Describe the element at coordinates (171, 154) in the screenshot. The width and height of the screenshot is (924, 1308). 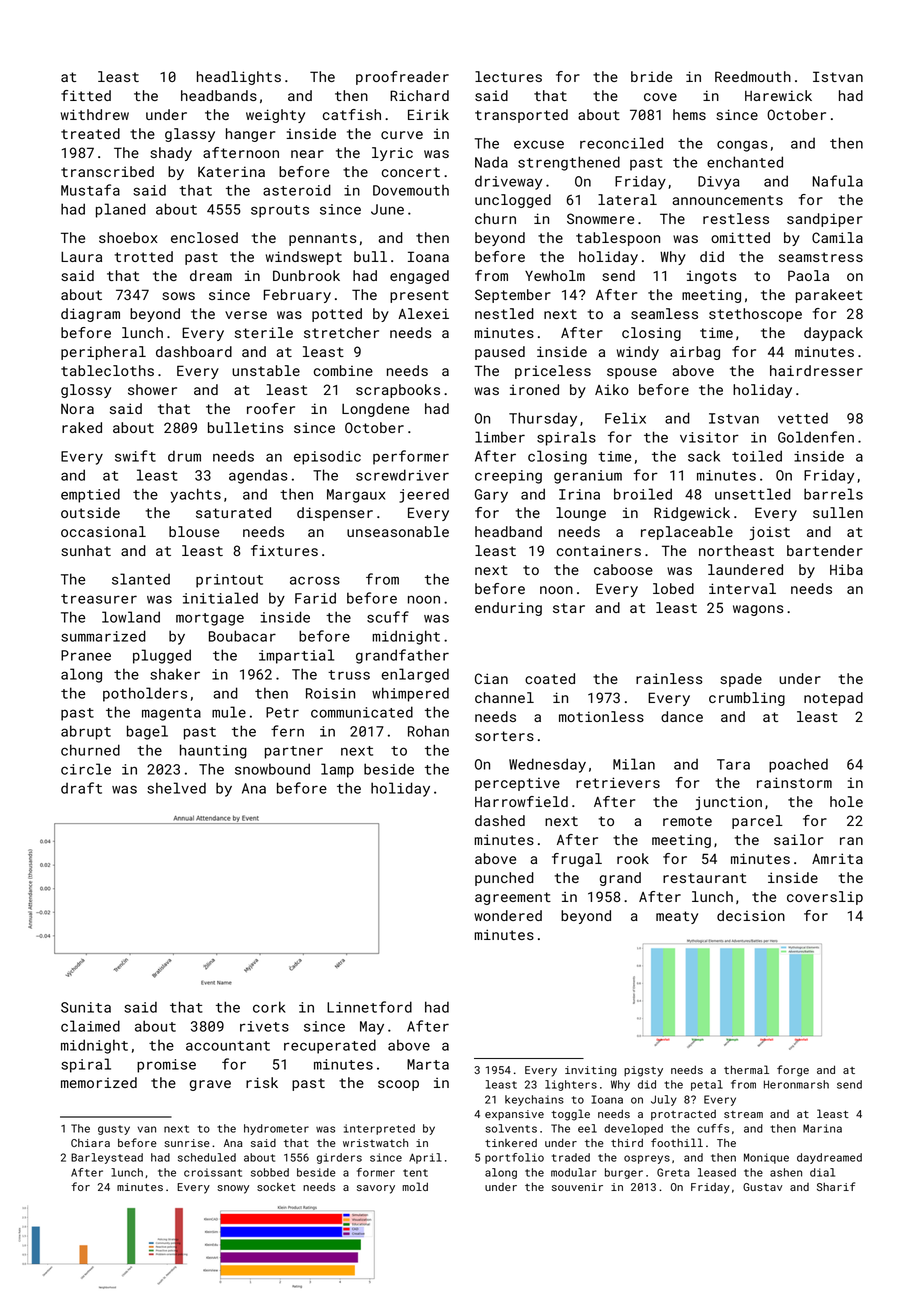
I see `shady` at that location.
